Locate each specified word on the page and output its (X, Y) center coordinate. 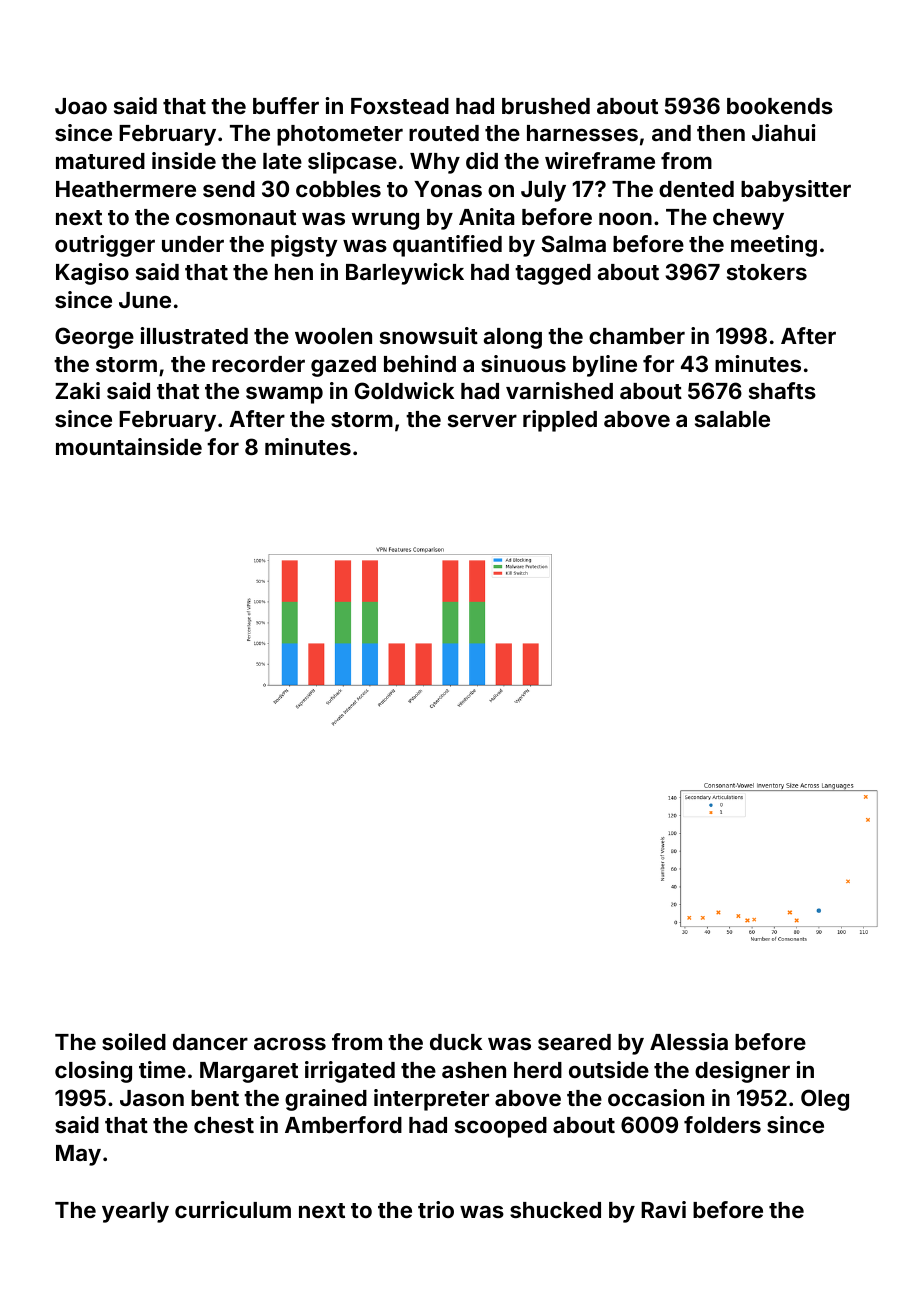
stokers (767, 272)
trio (436, 1209)
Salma (573, 243)
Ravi (663, 1209)
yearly (135, 1212)
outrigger (105, 246)
